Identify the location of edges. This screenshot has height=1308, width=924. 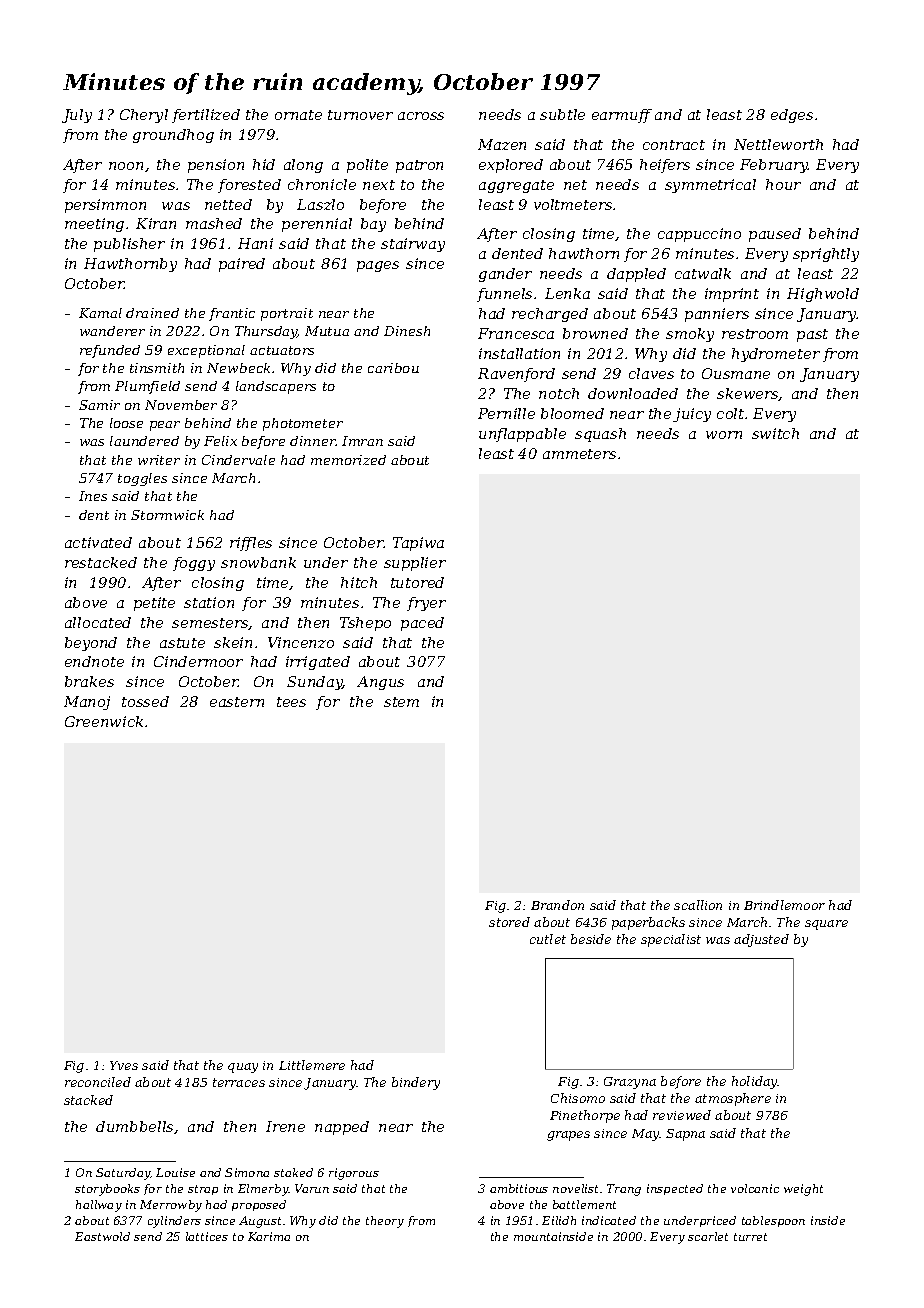
(792, 116).
